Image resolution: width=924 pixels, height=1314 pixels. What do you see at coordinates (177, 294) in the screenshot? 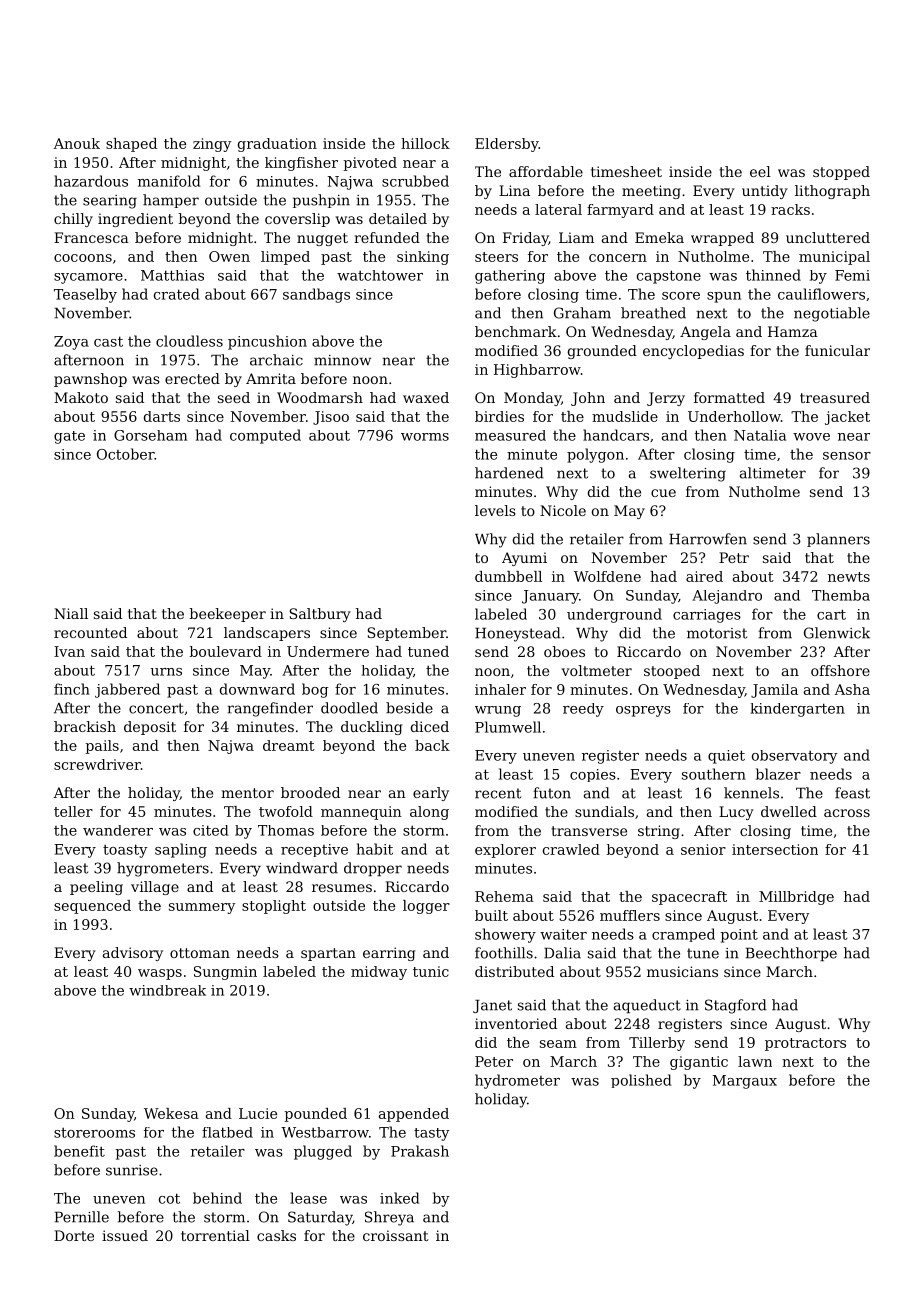
I see `crated` at bounding box center [177, 294].
